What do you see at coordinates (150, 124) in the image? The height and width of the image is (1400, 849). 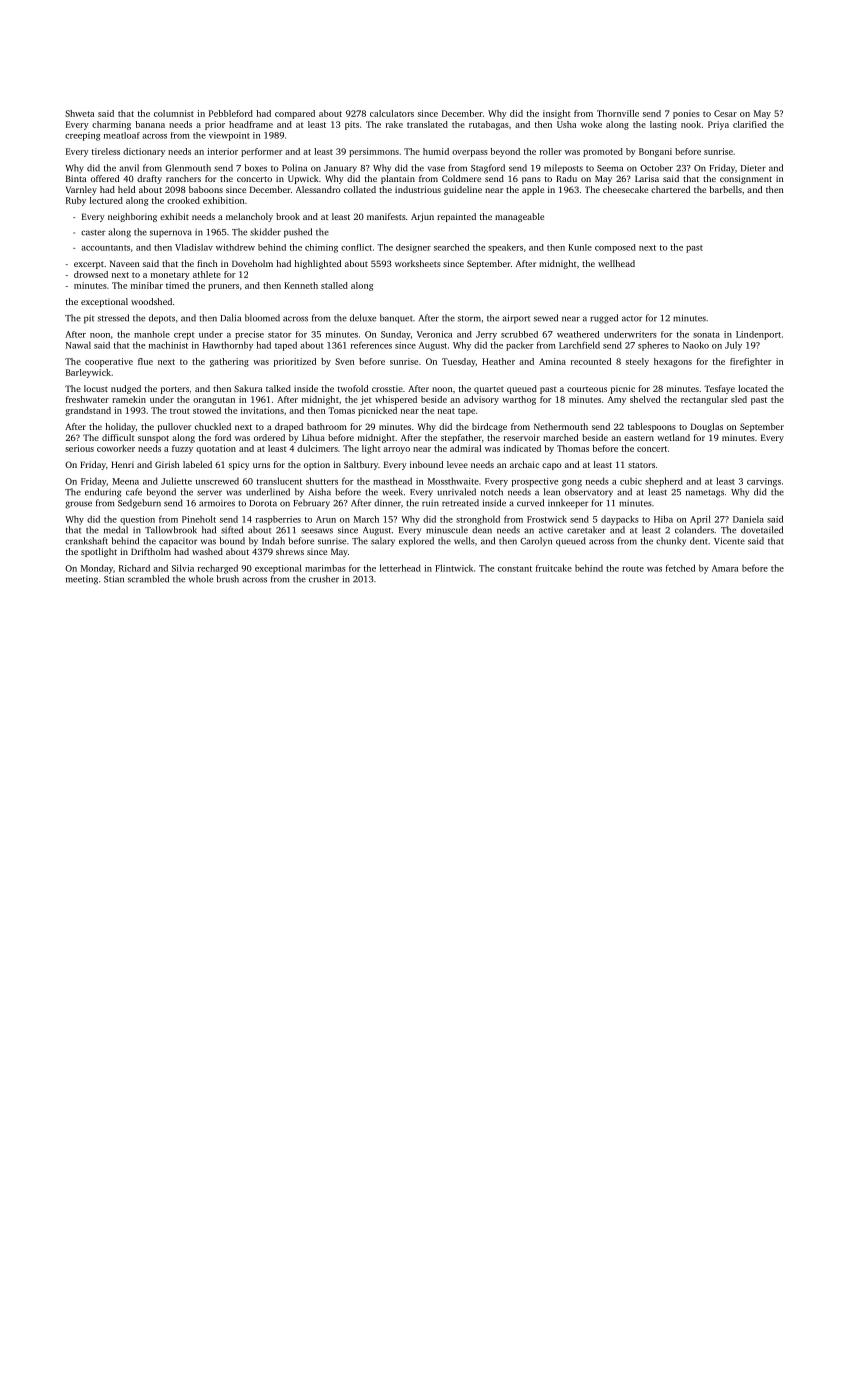 I see `banana` at bounding box center [150, 124].
